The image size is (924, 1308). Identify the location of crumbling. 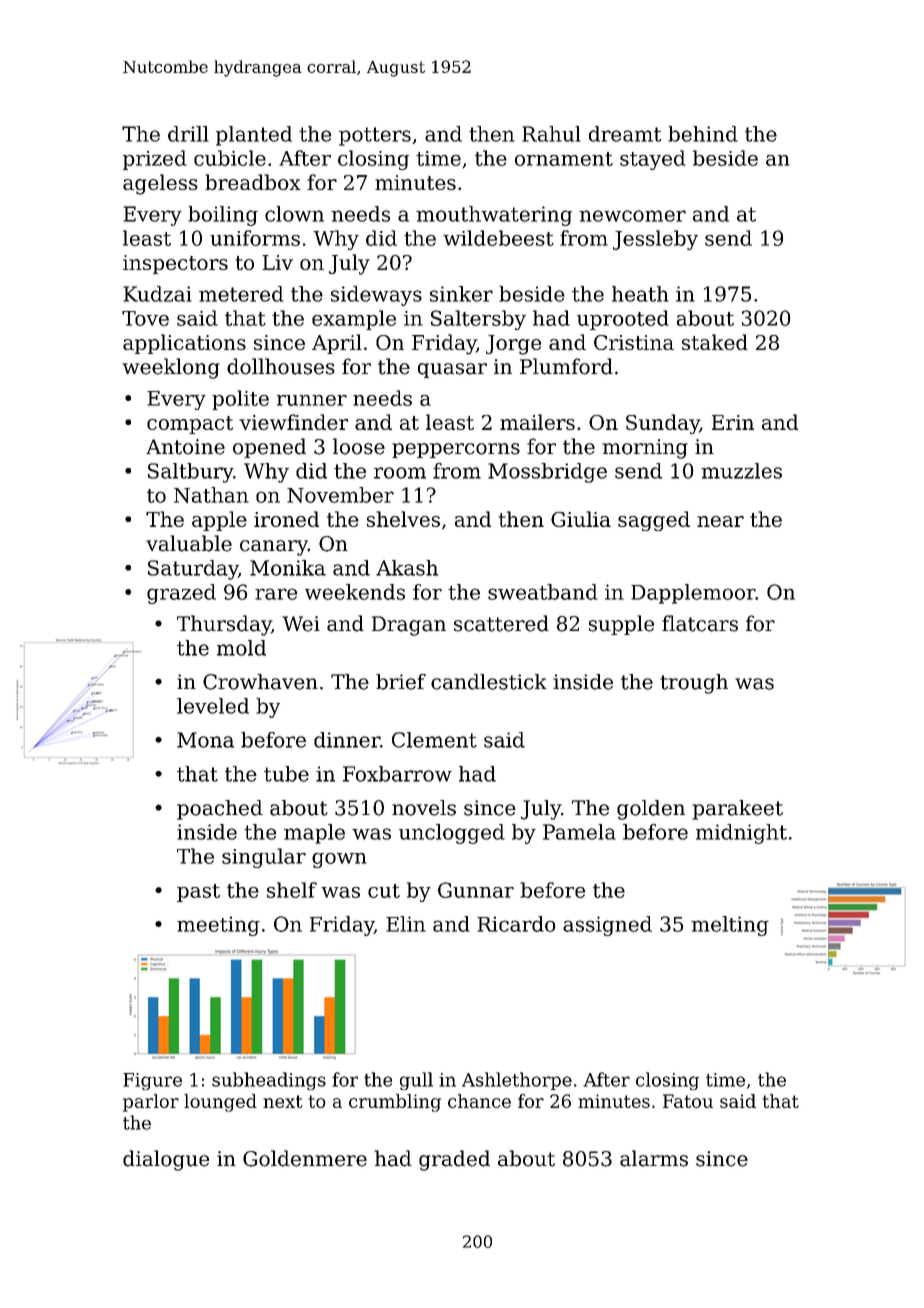
(395, 1103).
